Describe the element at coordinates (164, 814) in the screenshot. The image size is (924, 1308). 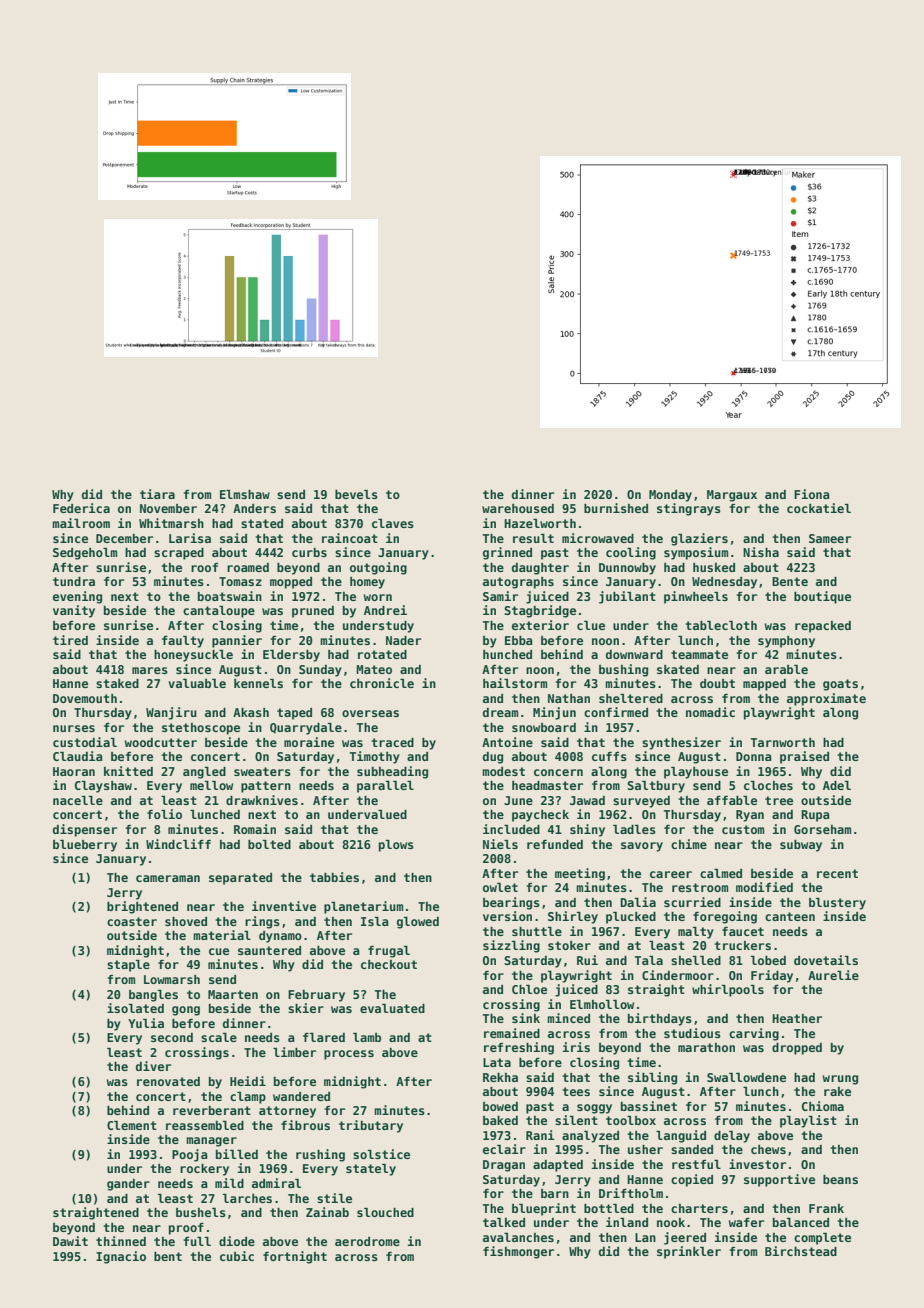
I see `folio` at that location.
